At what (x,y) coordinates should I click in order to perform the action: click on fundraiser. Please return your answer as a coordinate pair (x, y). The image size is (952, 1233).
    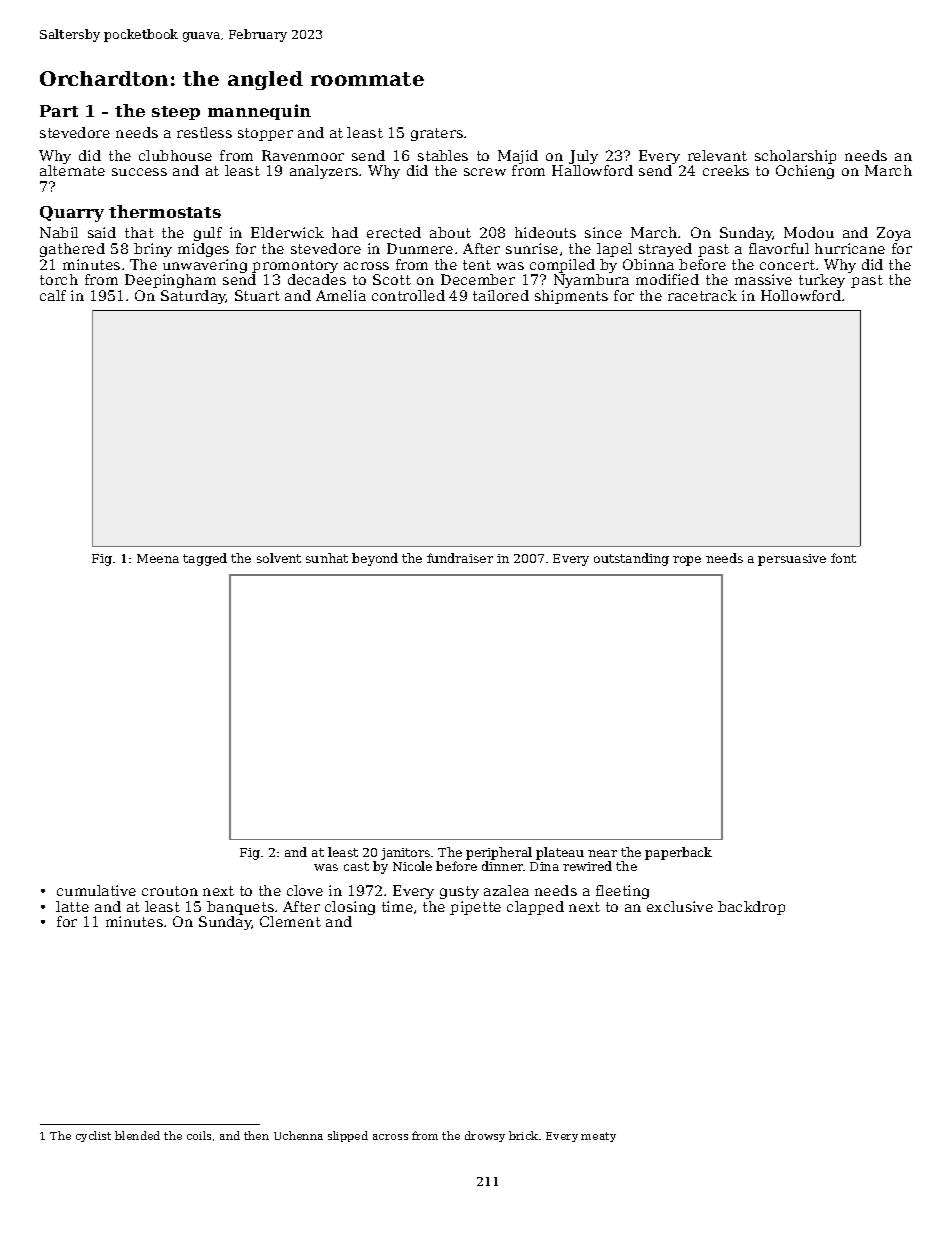
    Looking at the image, I should click on (460, 558).
